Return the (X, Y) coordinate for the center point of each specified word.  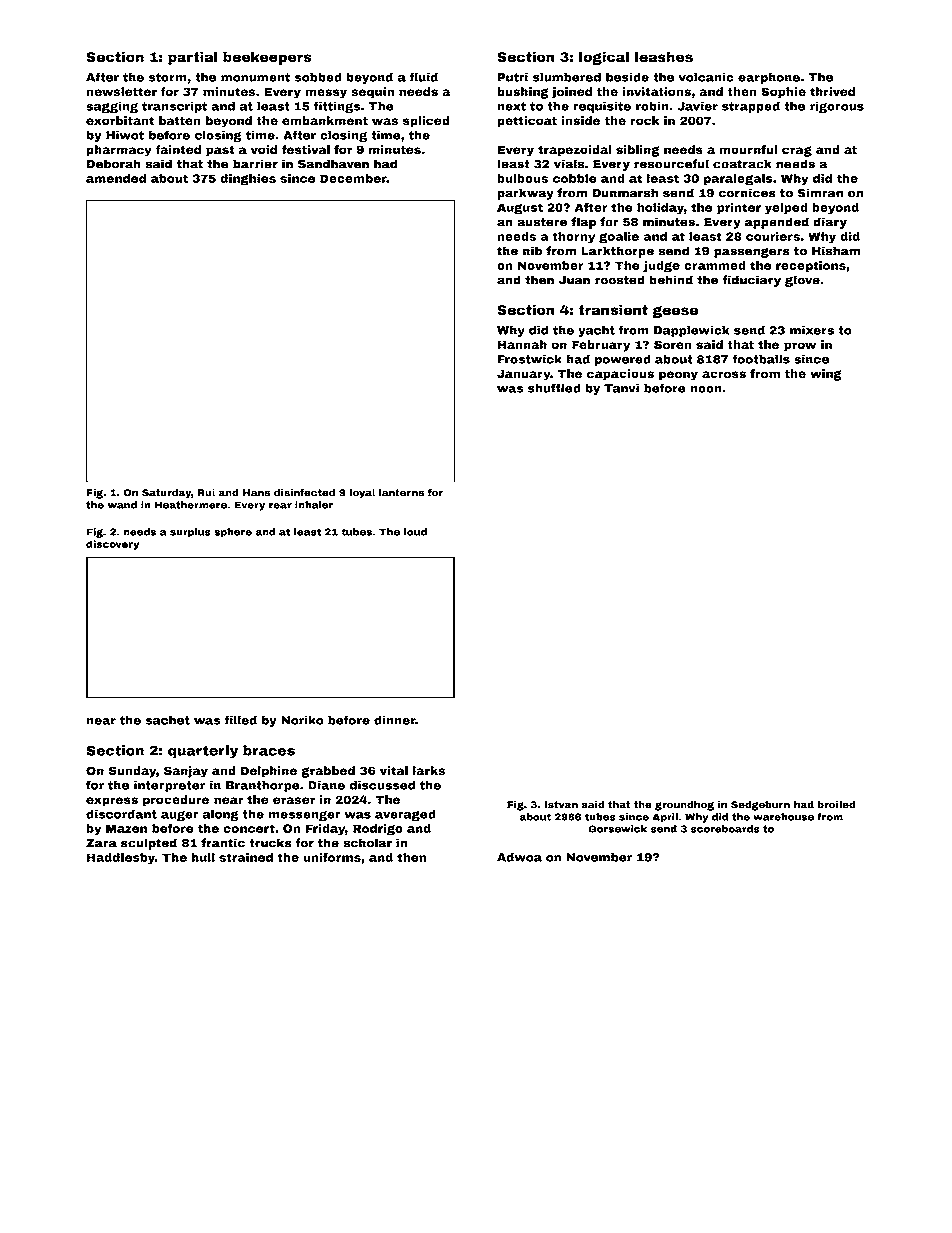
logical (604, 58)
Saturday (166, 494)
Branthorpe (263, 786)
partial (193, 58)
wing (826, 375)
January (524, 375)
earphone (769, 78)
